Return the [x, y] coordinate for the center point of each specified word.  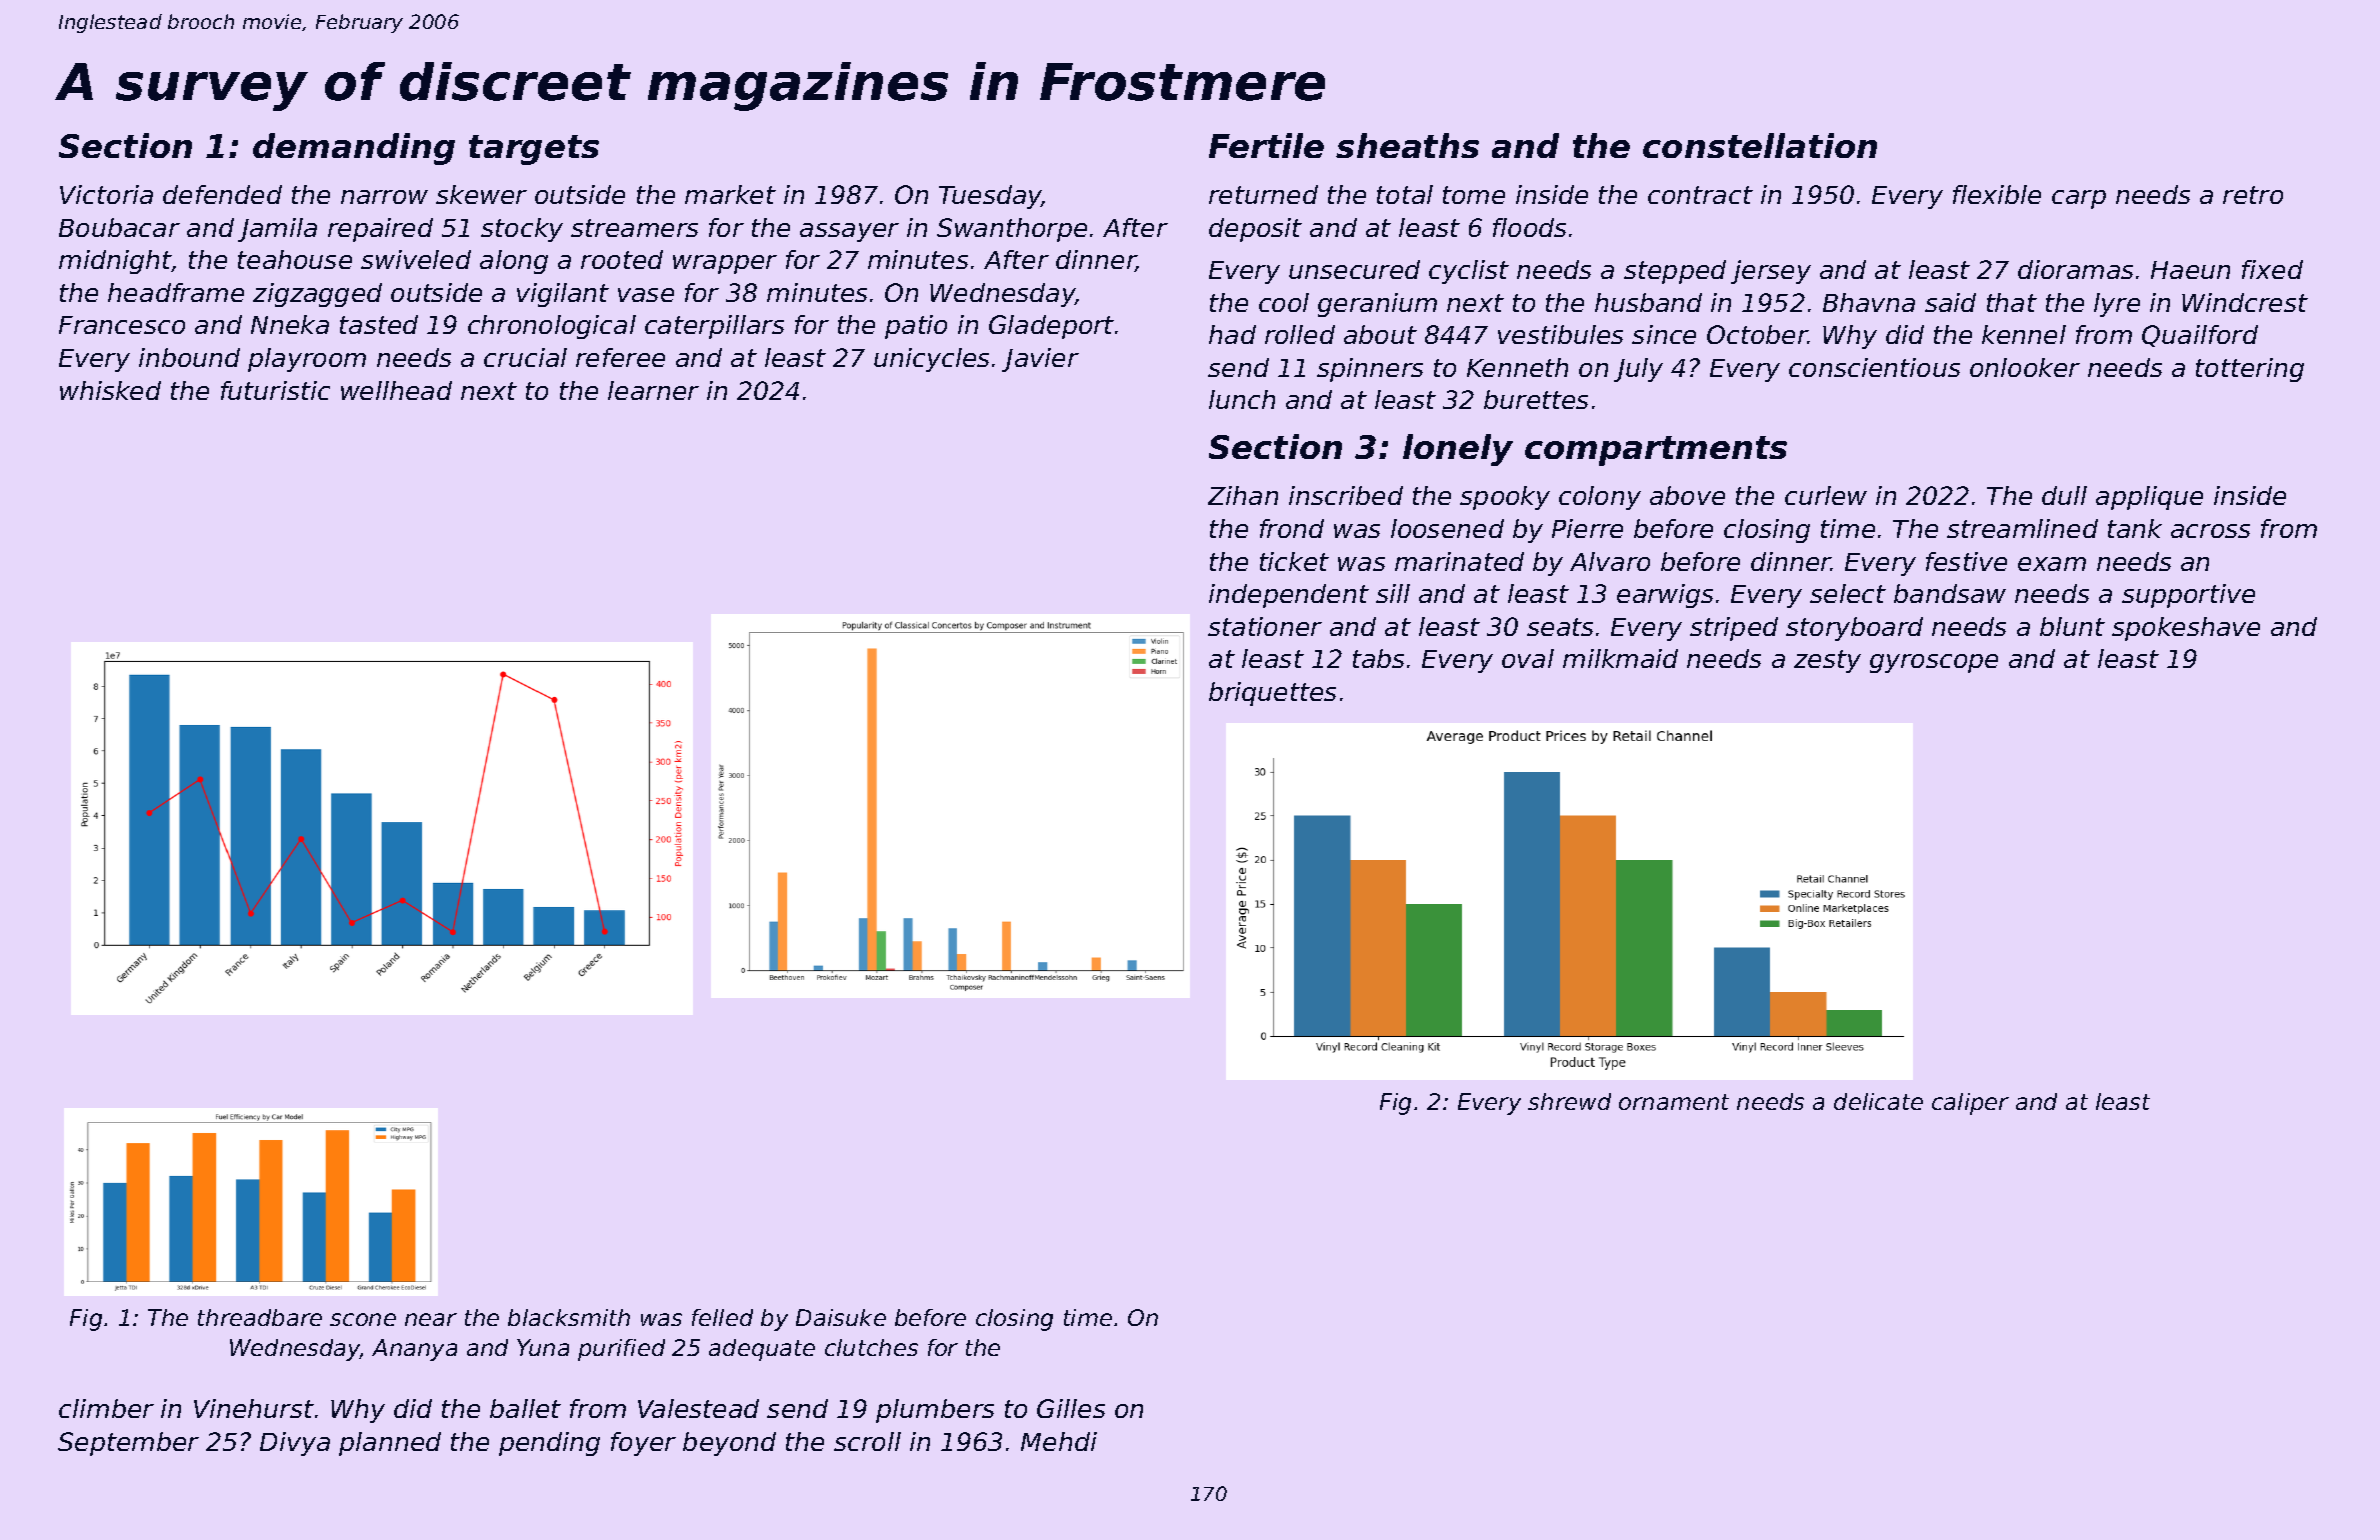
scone [363, 1319]
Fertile [1266, 145]
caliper [1970, 1104]
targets [534, 150]
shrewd [1569, 1101]
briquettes [1272, 694]
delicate [1878, 1101]
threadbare [260, 1317]
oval [1528, 658]
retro [2253, 195]
